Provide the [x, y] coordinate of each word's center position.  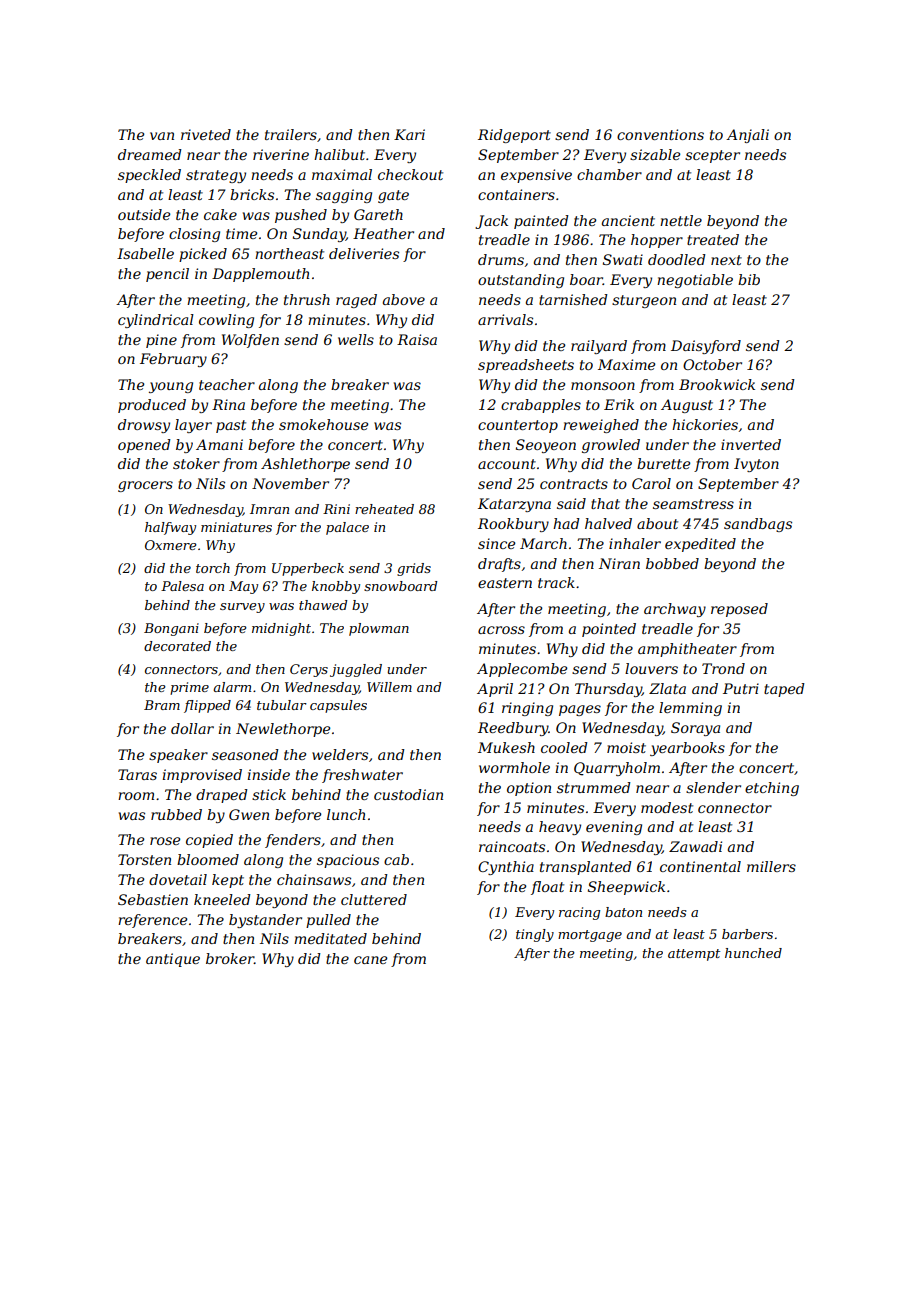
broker [230, 958]
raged [356, 301]
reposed [739, 610]
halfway [170, 528]
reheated [384, 509]
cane [370, 960]
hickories [705, 424]
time [241, 233]
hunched [753, 953]
